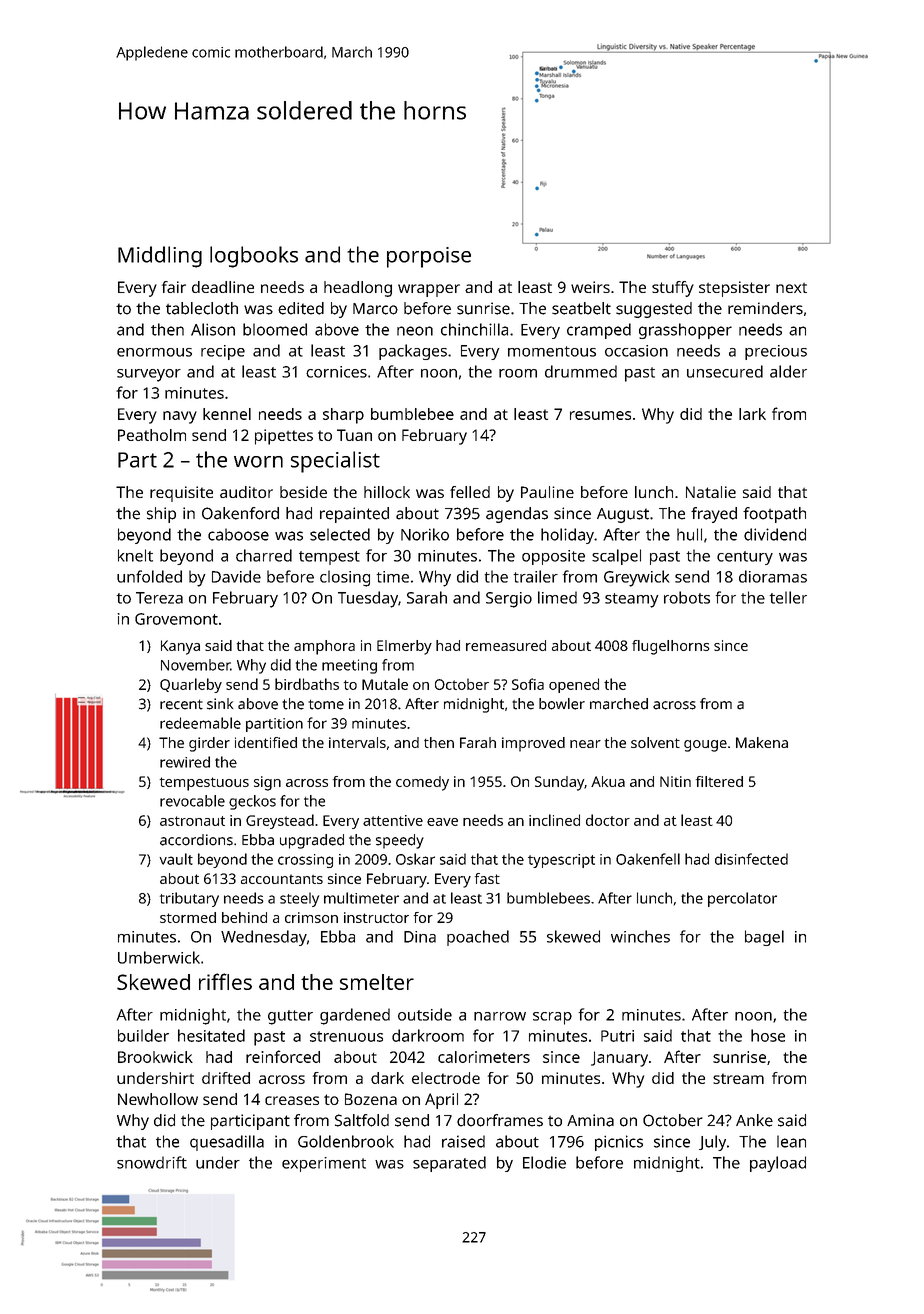 Image resolution: width=924 pixels, height=1314 pixels. What do you see at coordinates (705, 746) in the screenshot?
I see `gouge` at bounding box center [705, 746].
